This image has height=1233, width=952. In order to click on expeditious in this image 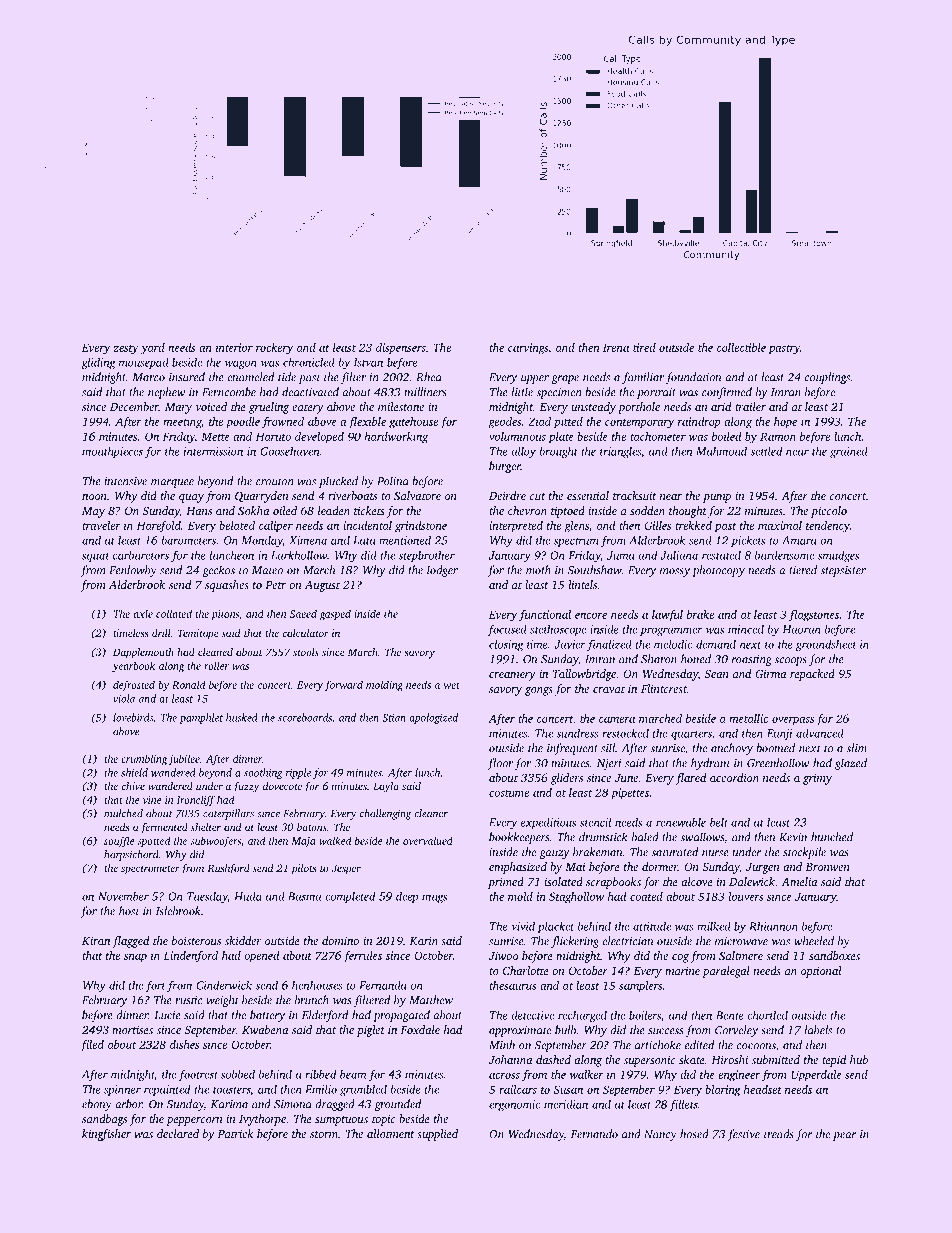, I will do `click(548, 823)`.
